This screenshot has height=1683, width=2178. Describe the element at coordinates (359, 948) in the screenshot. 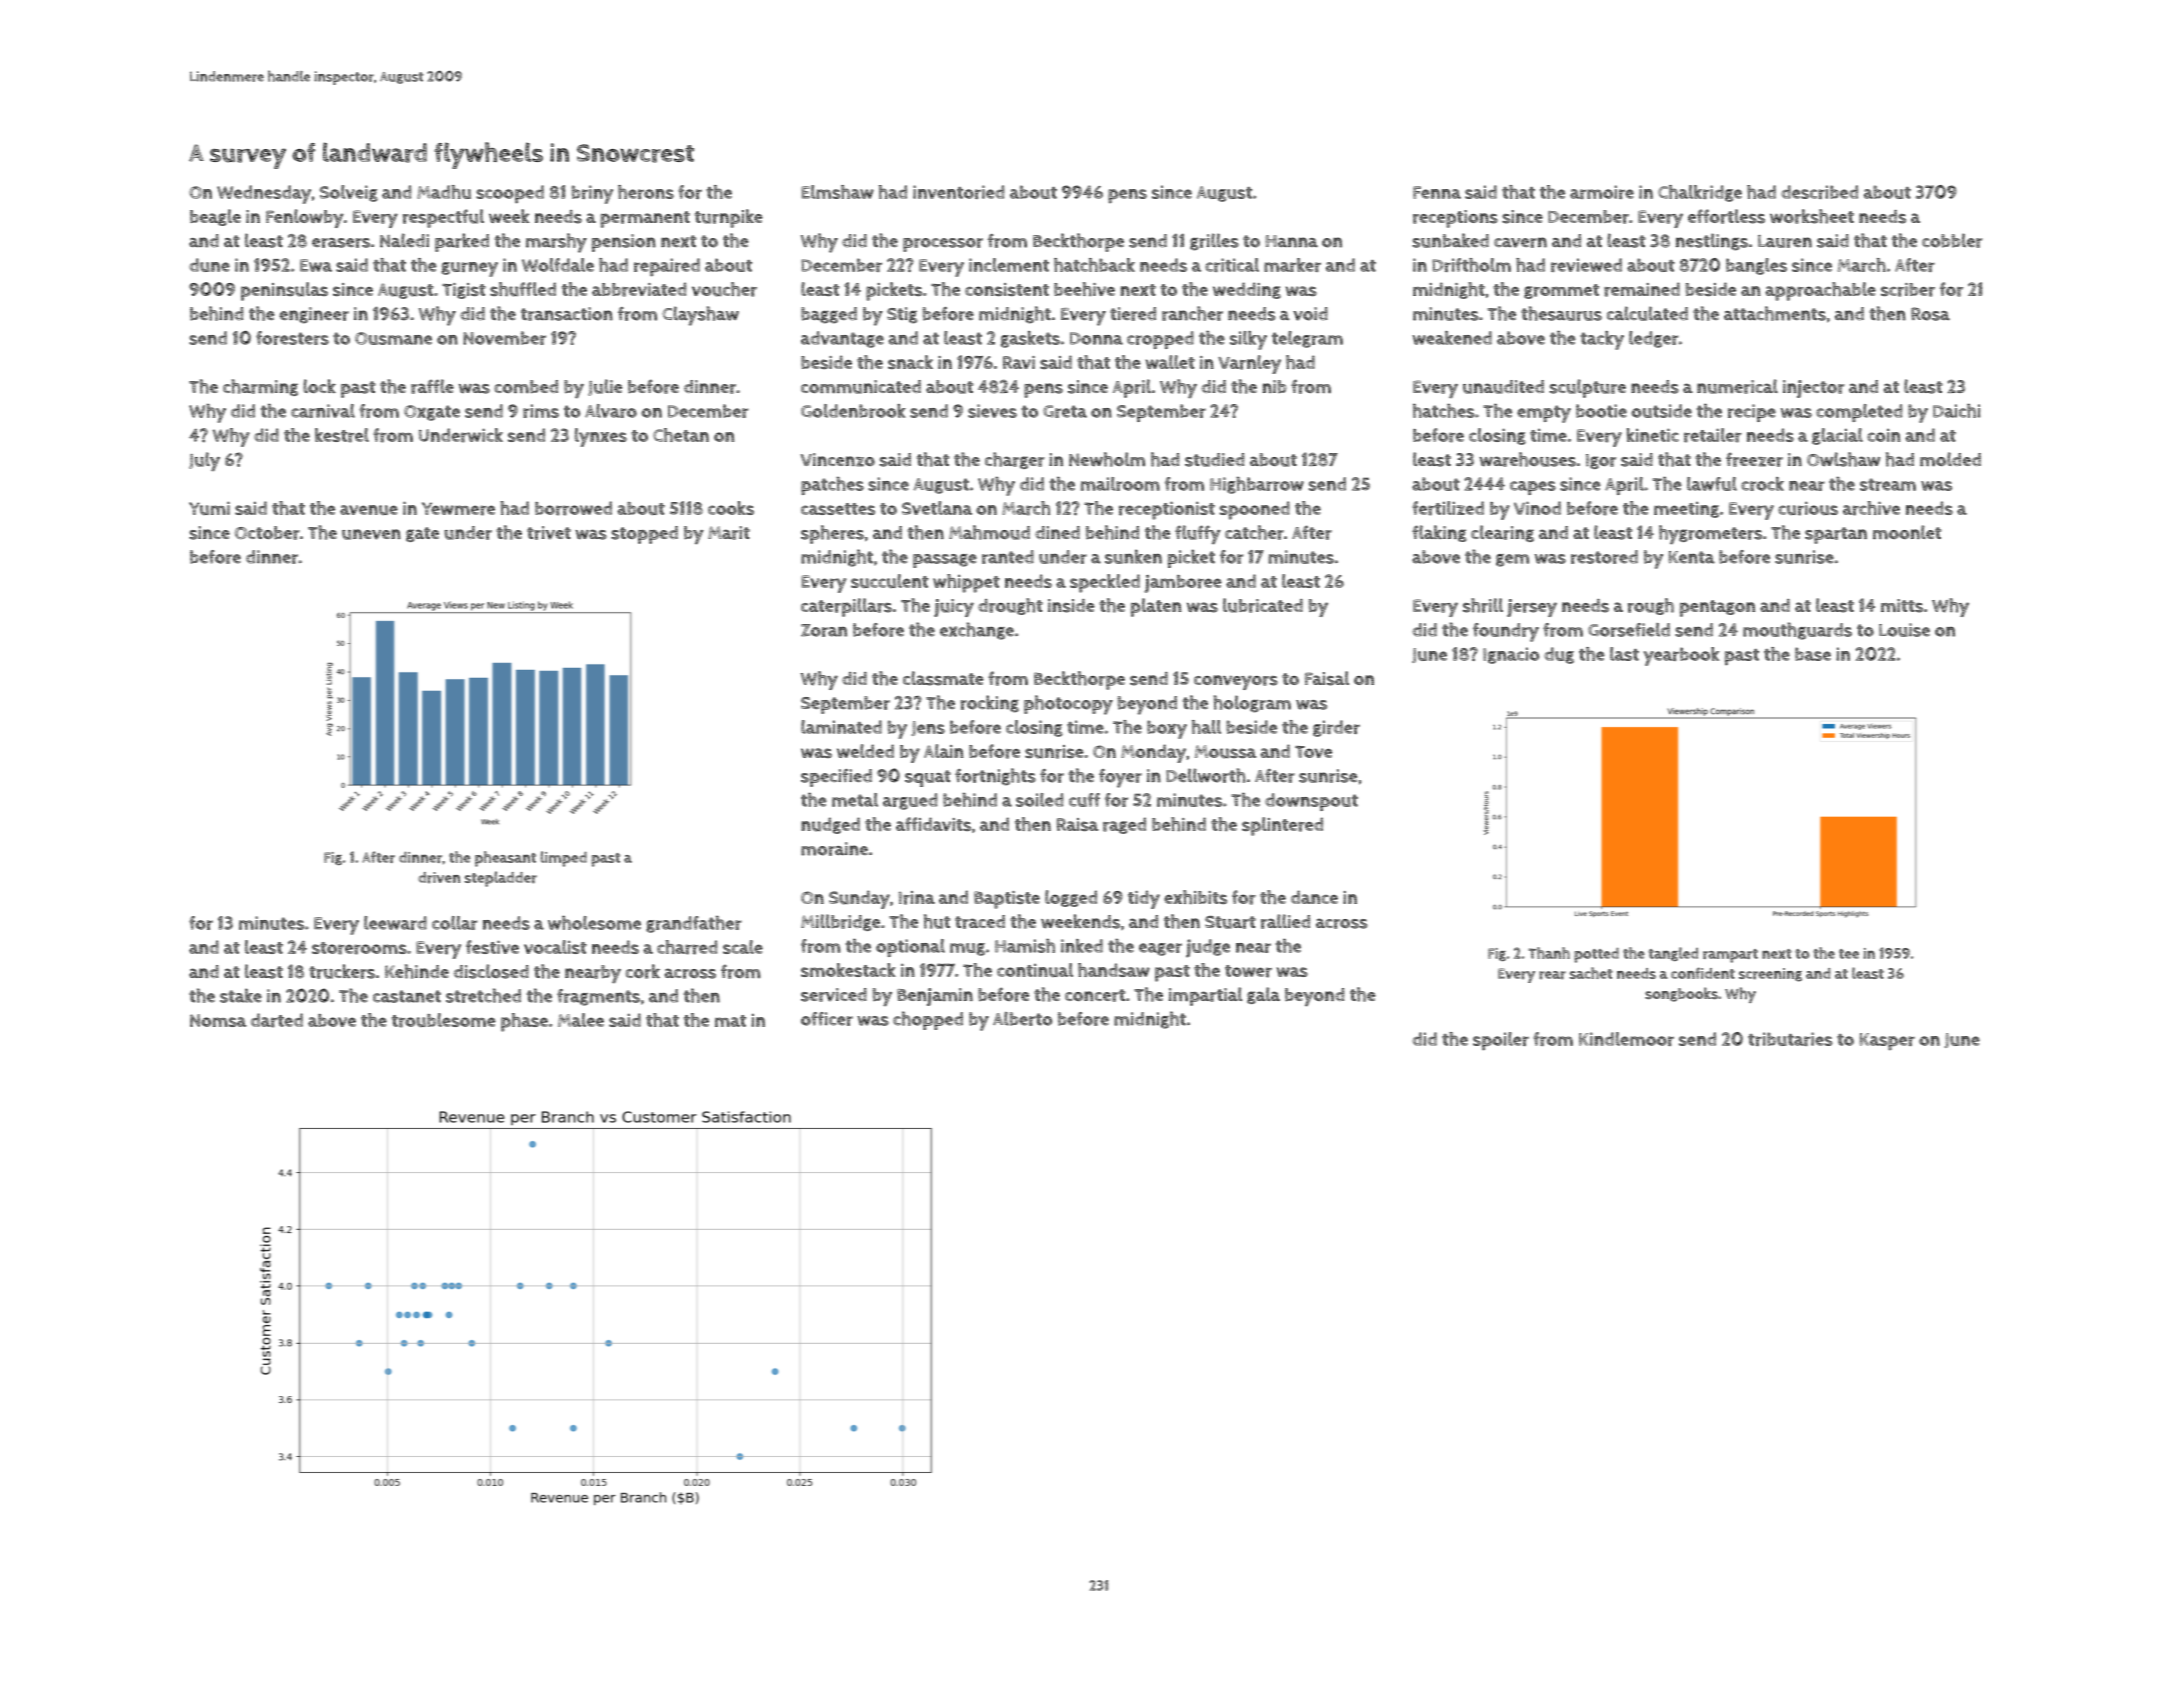

I see `storerooms` at that location.
